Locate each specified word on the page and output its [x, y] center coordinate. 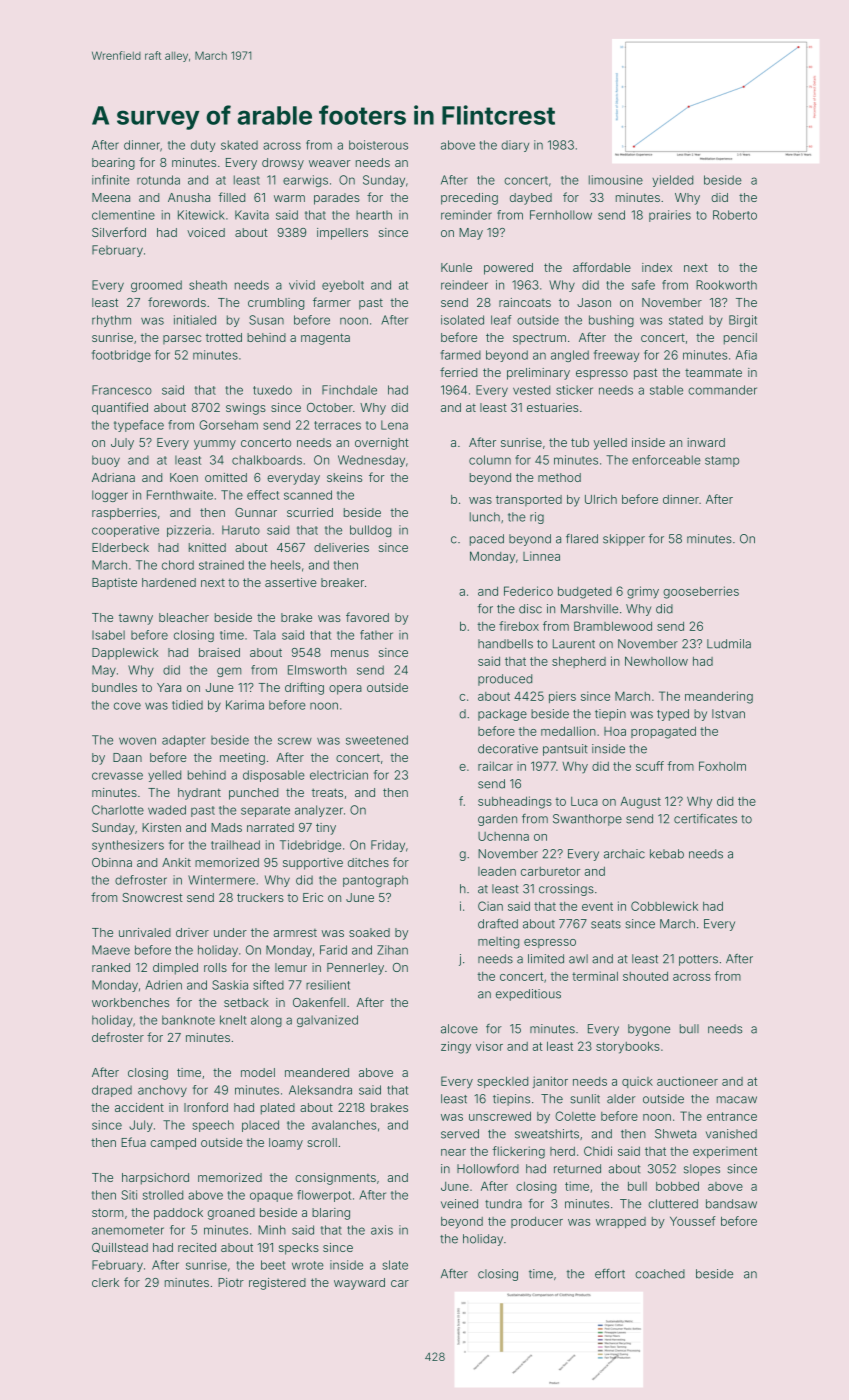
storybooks [628, 1047]
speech [213, 1126]
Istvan [728, 714]
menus [350, 653]
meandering [719, 697]
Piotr [231, 1282]
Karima [245, 705]
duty [203, 146]
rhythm [111, 321]
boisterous [378, 145]
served [460, 1134]
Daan [127, 757]
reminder [466, 215]
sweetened [377, 740]
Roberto [735, 215]
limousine [616, 180]
